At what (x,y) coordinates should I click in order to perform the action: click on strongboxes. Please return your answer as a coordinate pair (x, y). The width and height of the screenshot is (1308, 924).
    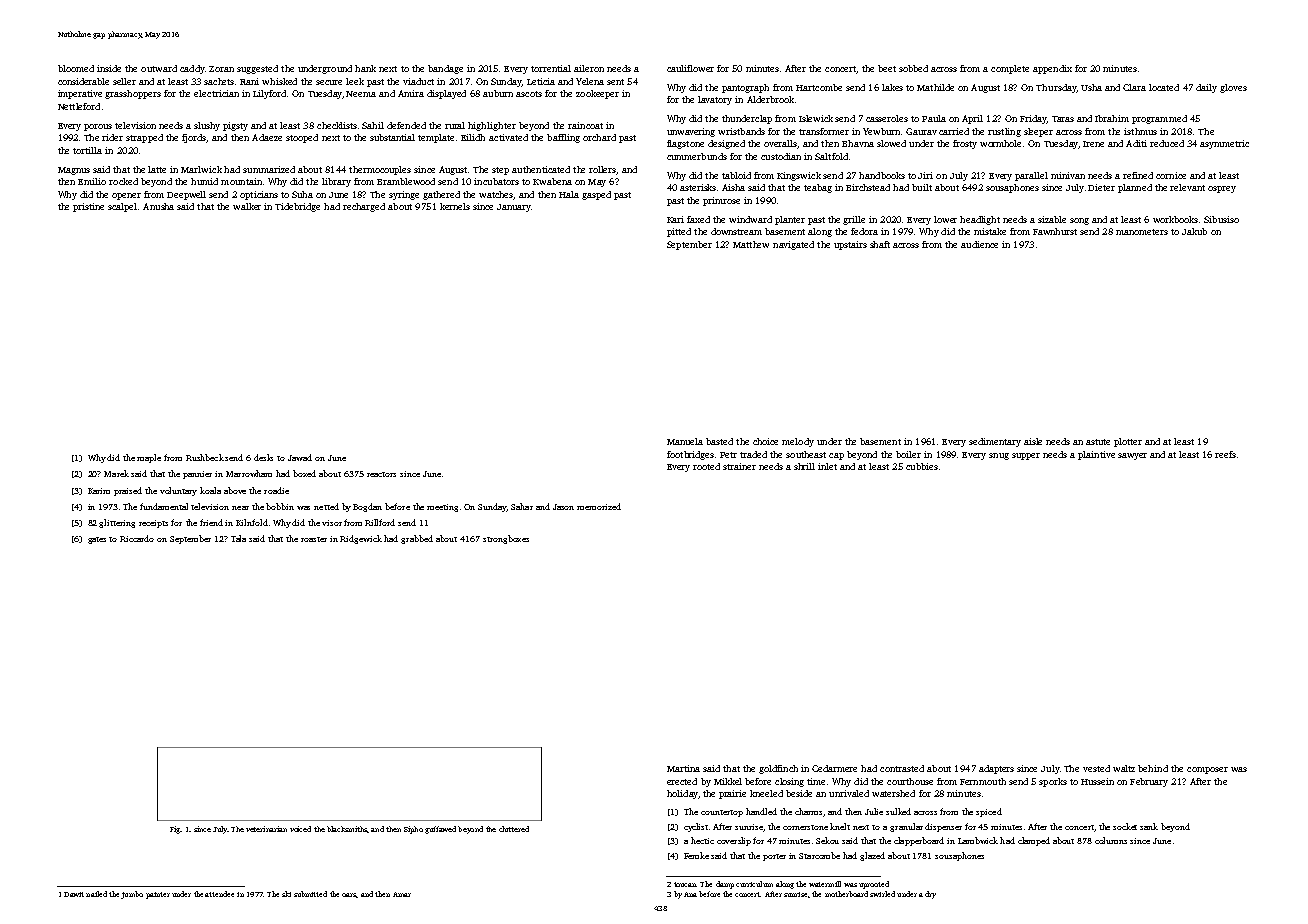
    Looking at the image, I should click on (506, 539).
